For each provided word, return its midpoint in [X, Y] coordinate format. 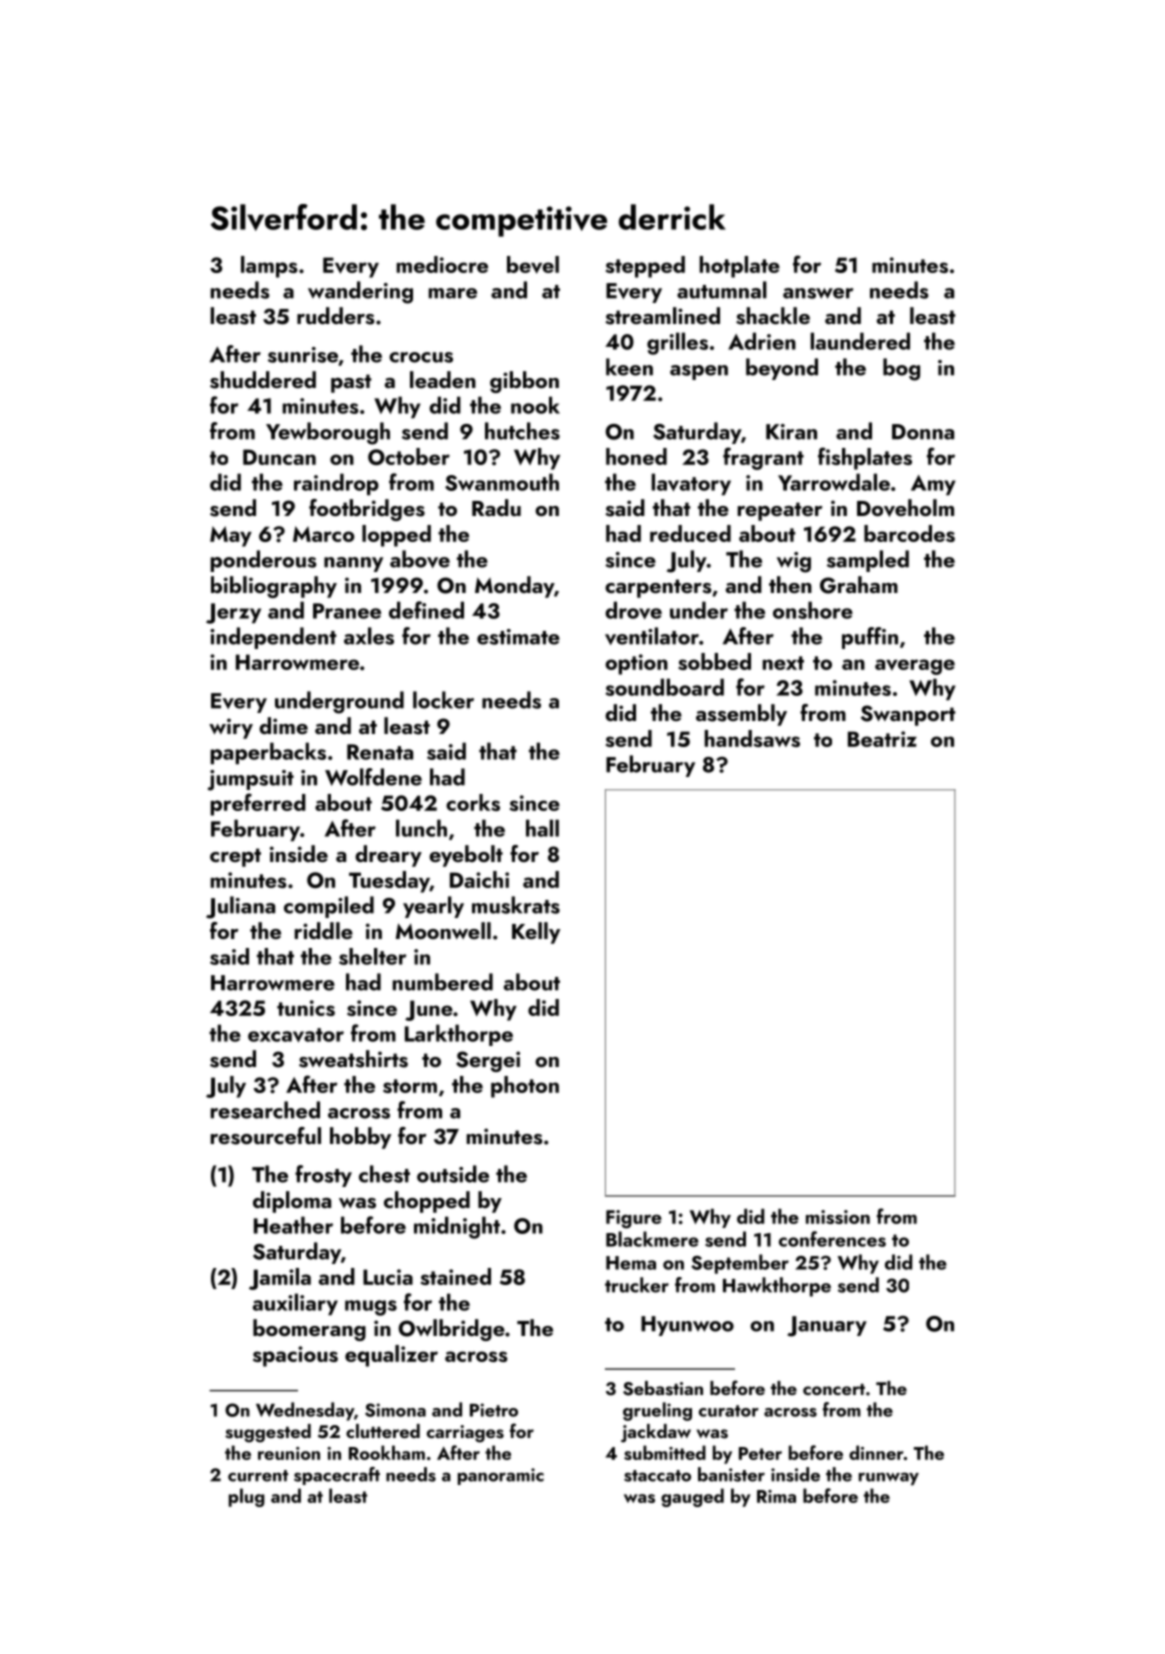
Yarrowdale [834, 482]
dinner [876, 1452]
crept [235, 857]
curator [729, 1411]
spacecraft [337, 1476]
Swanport [908, 715]
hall [542, 828]
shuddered [263, 380]
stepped [645, 267]
